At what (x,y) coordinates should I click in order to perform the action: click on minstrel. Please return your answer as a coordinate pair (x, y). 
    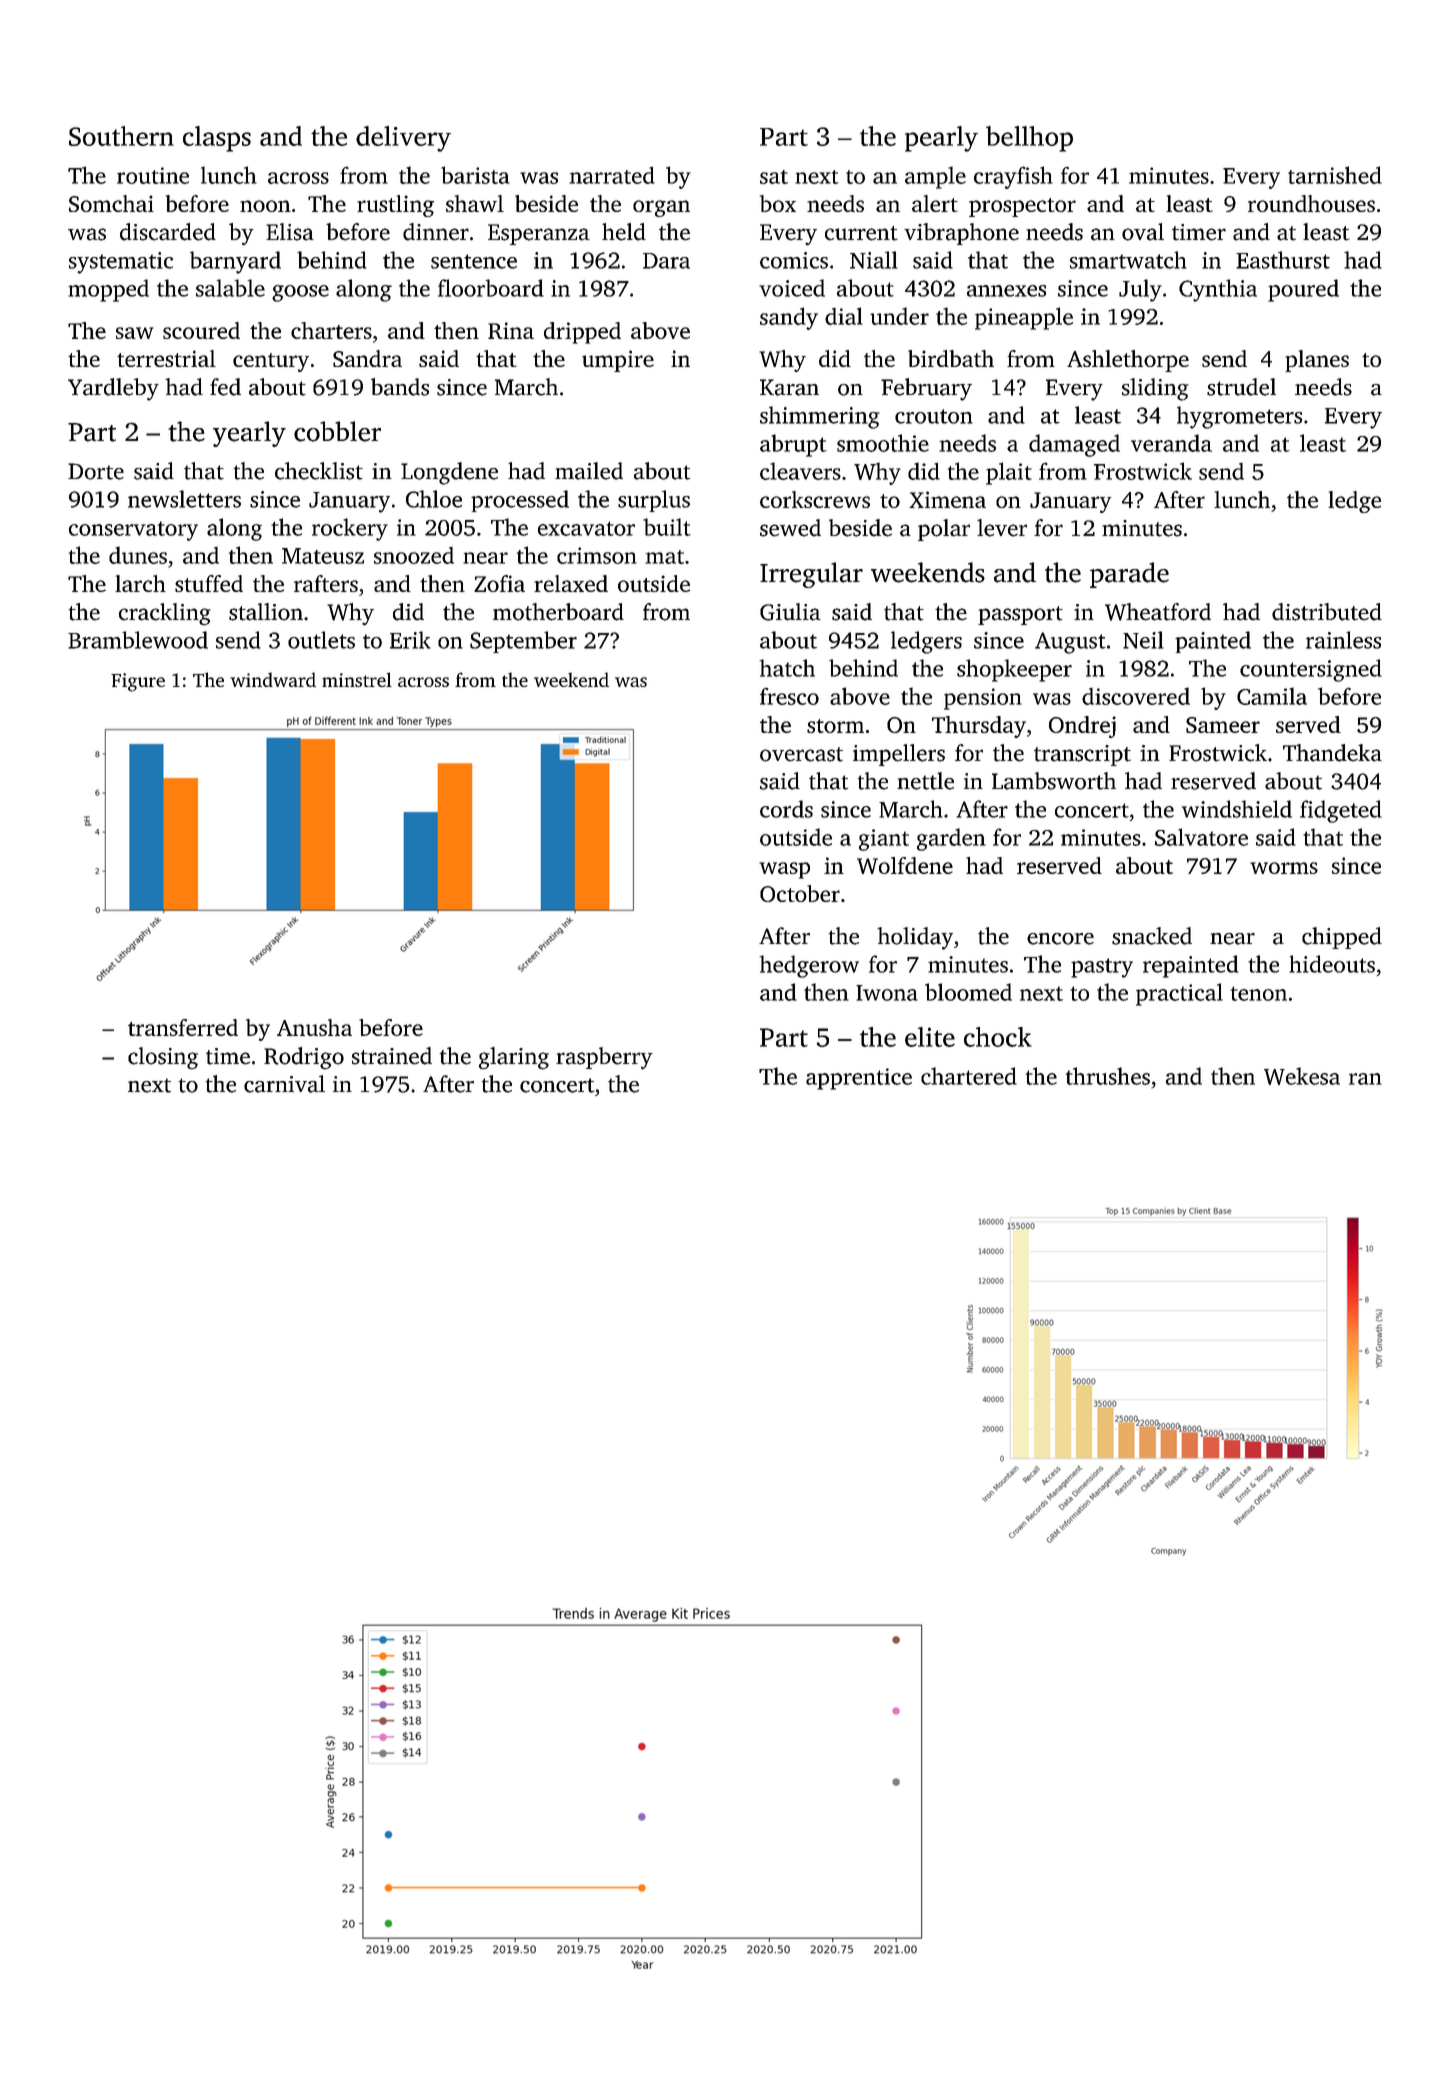
    Looking at the image, I should click on (357, 679).
